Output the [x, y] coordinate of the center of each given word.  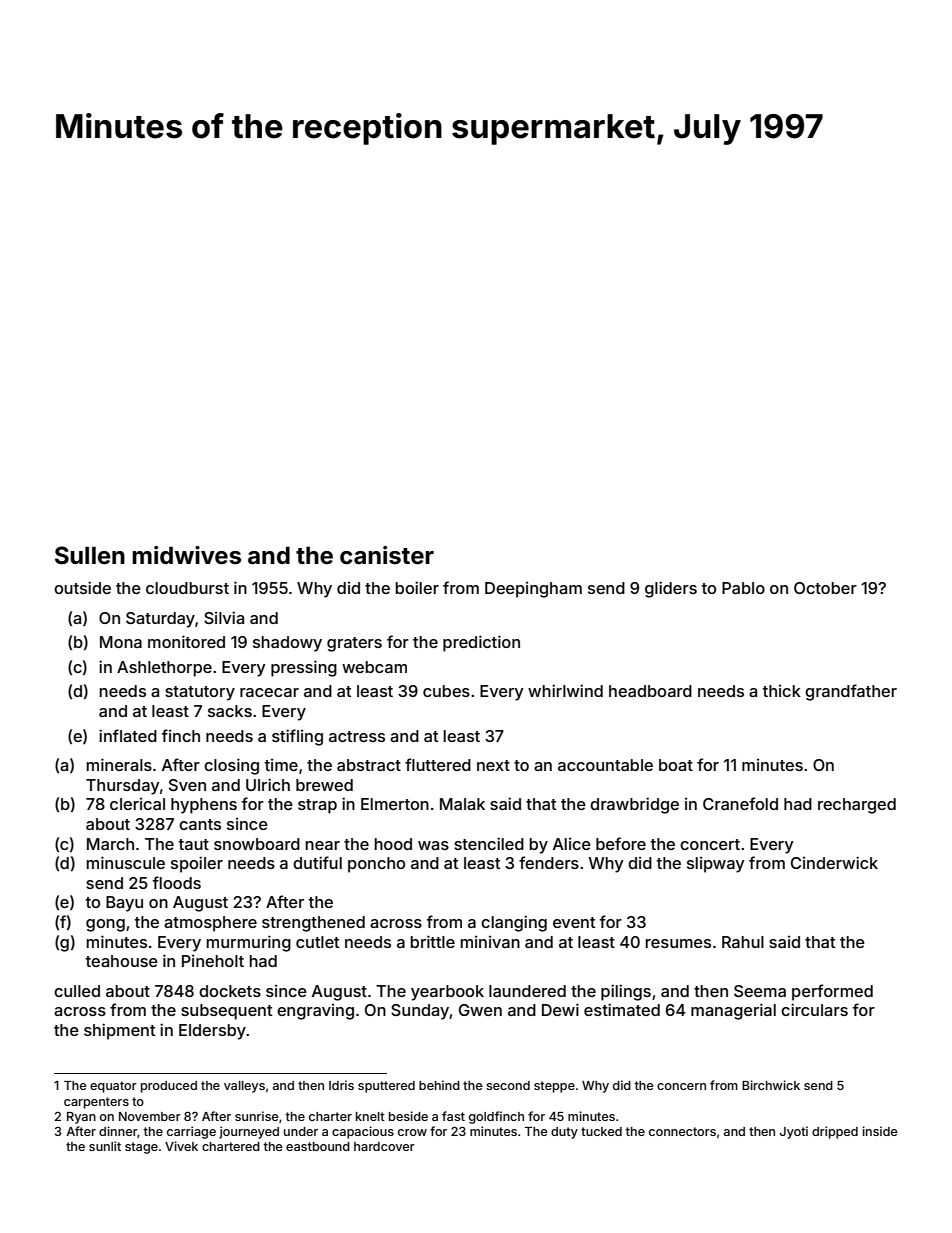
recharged [857, 806]
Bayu [124, 904]
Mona [121, 642]
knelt [370, 1116]
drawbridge [634, 805]
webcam [374, 667]
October [825, 588]
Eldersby [212, 1032]
